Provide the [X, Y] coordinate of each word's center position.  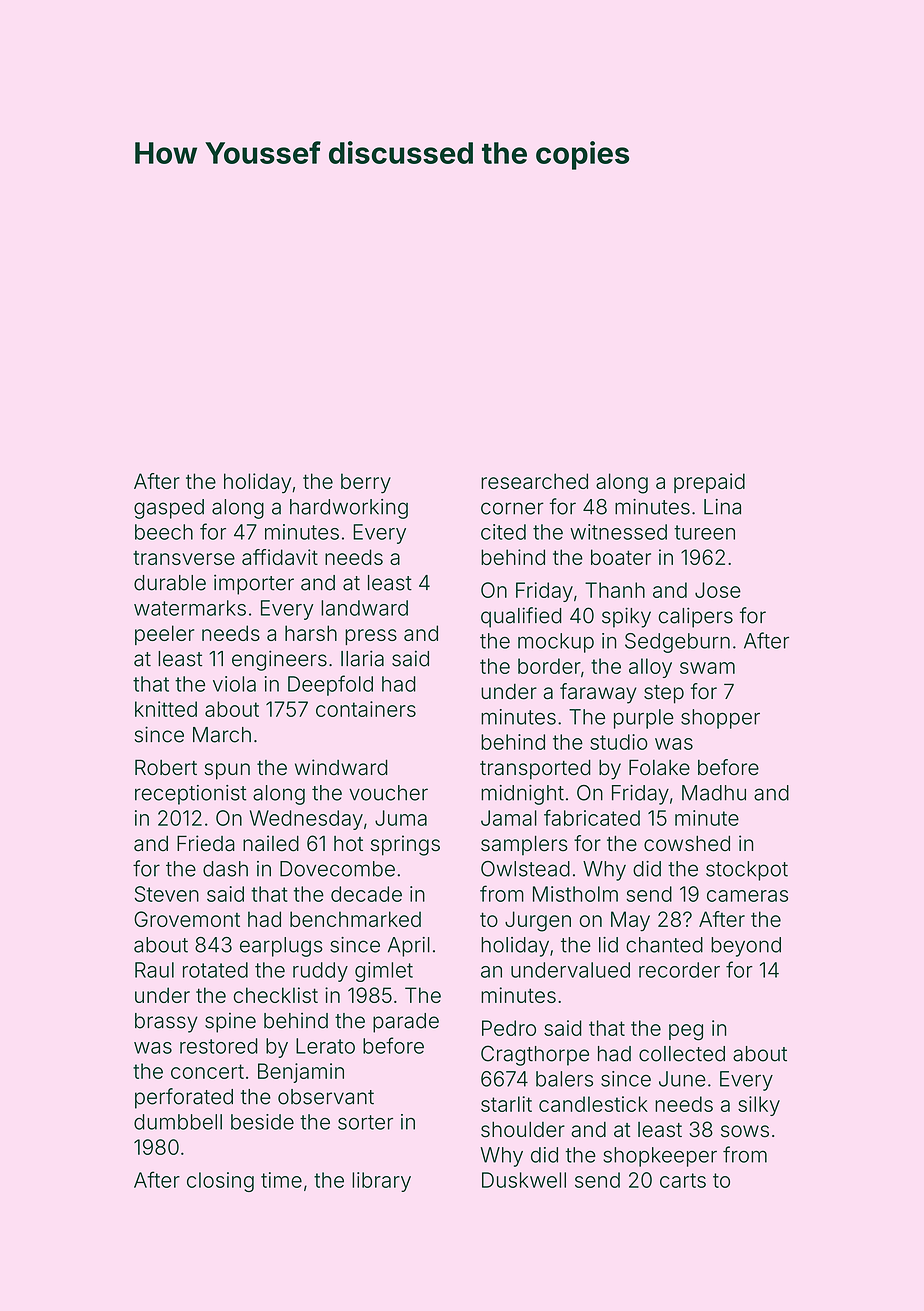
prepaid [709, 483]
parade [406, 1023]
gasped [169, 509]
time [281, 1180]
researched [534, 481]
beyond [746, 947]
